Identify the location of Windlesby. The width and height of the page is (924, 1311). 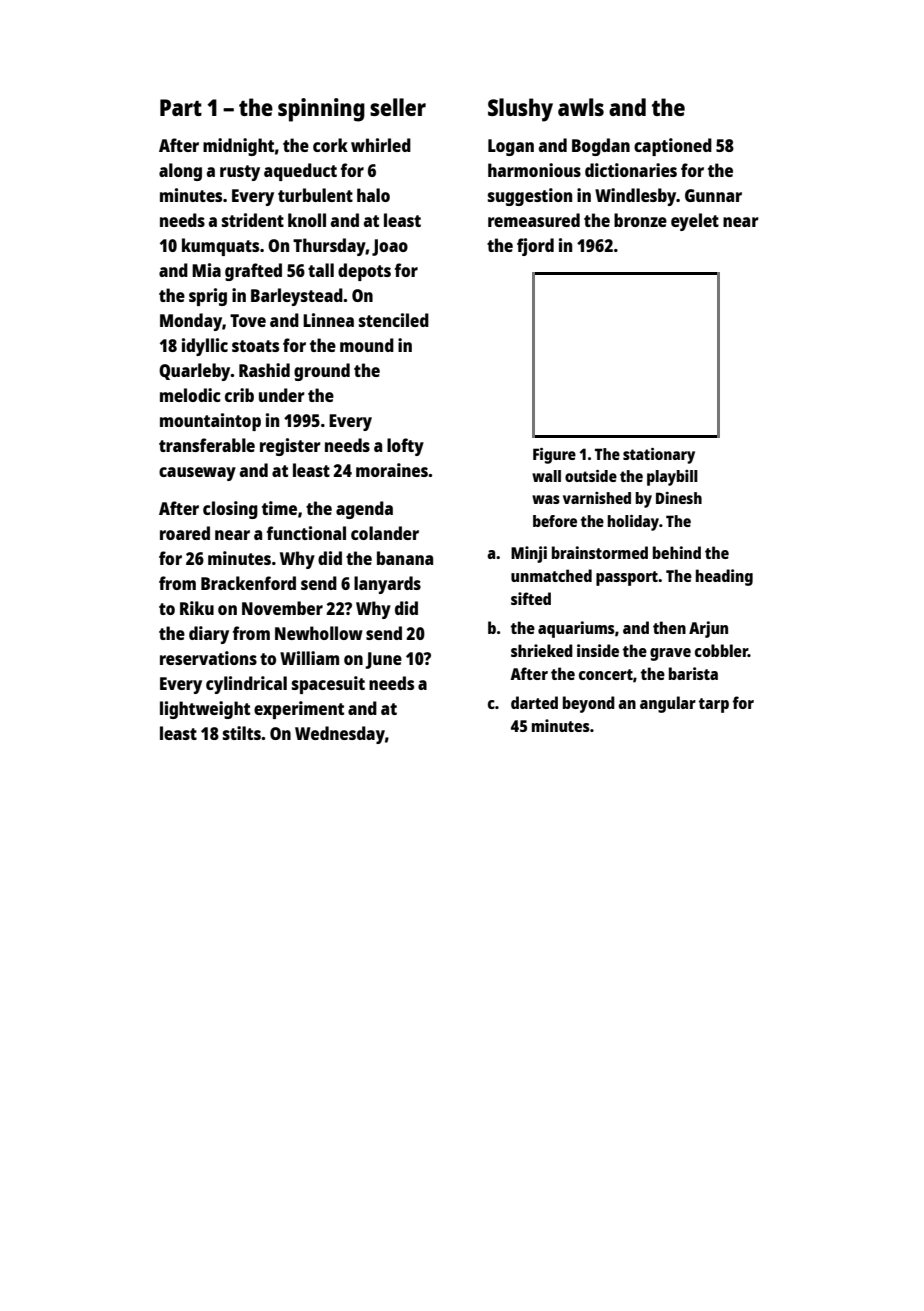
(636, 197).
